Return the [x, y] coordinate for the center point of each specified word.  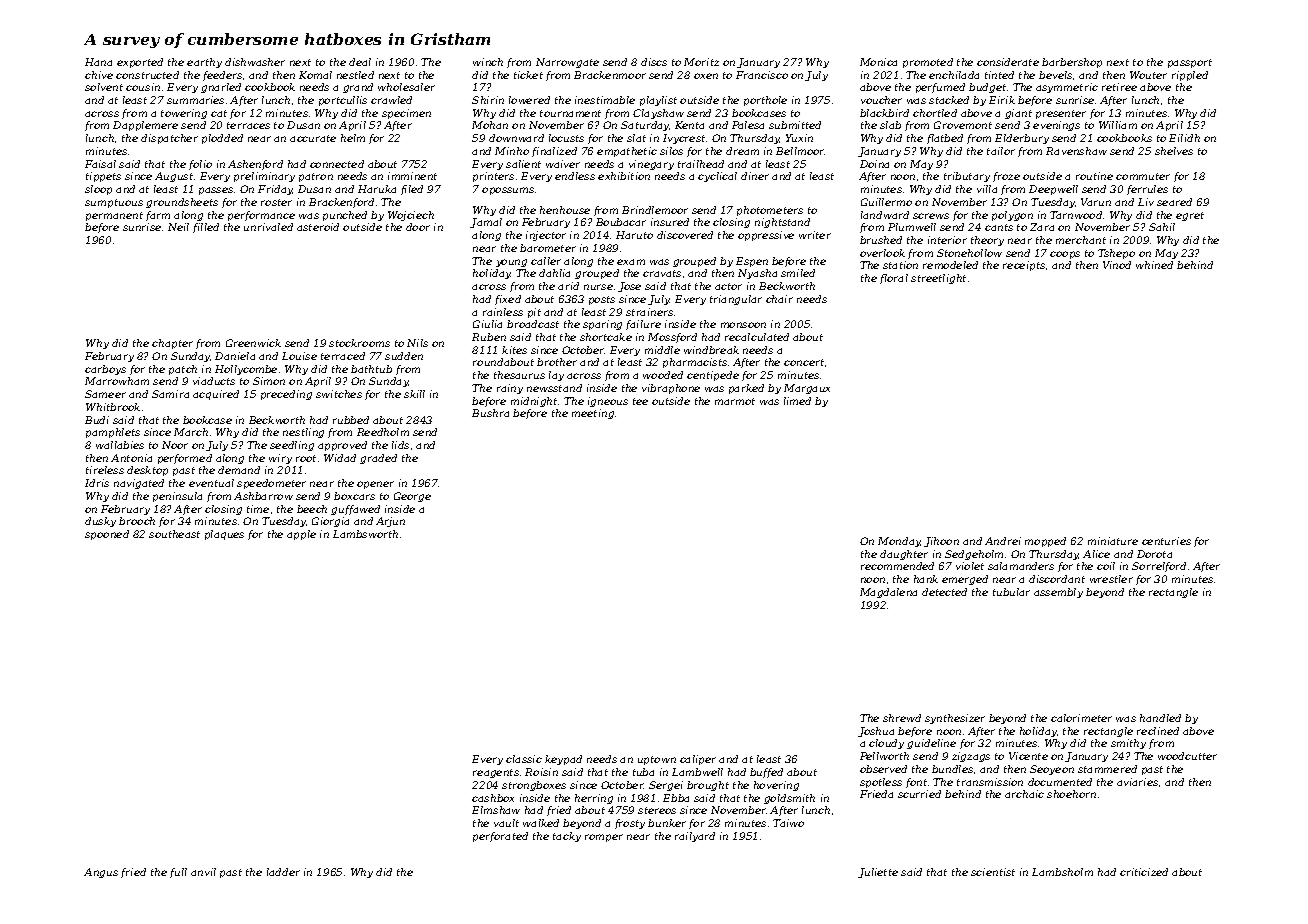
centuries [1166, 541]
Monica [878, 62]
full [178, 873]
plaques [224, 535]
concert [804, 362]
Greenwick [253, 343]
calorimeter [1081, 718]
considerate [1008, 62]
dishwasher [255, 62]
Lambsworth [365, 534]
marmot [735, 401]
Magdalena [888, 593]
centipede [713, 376]
